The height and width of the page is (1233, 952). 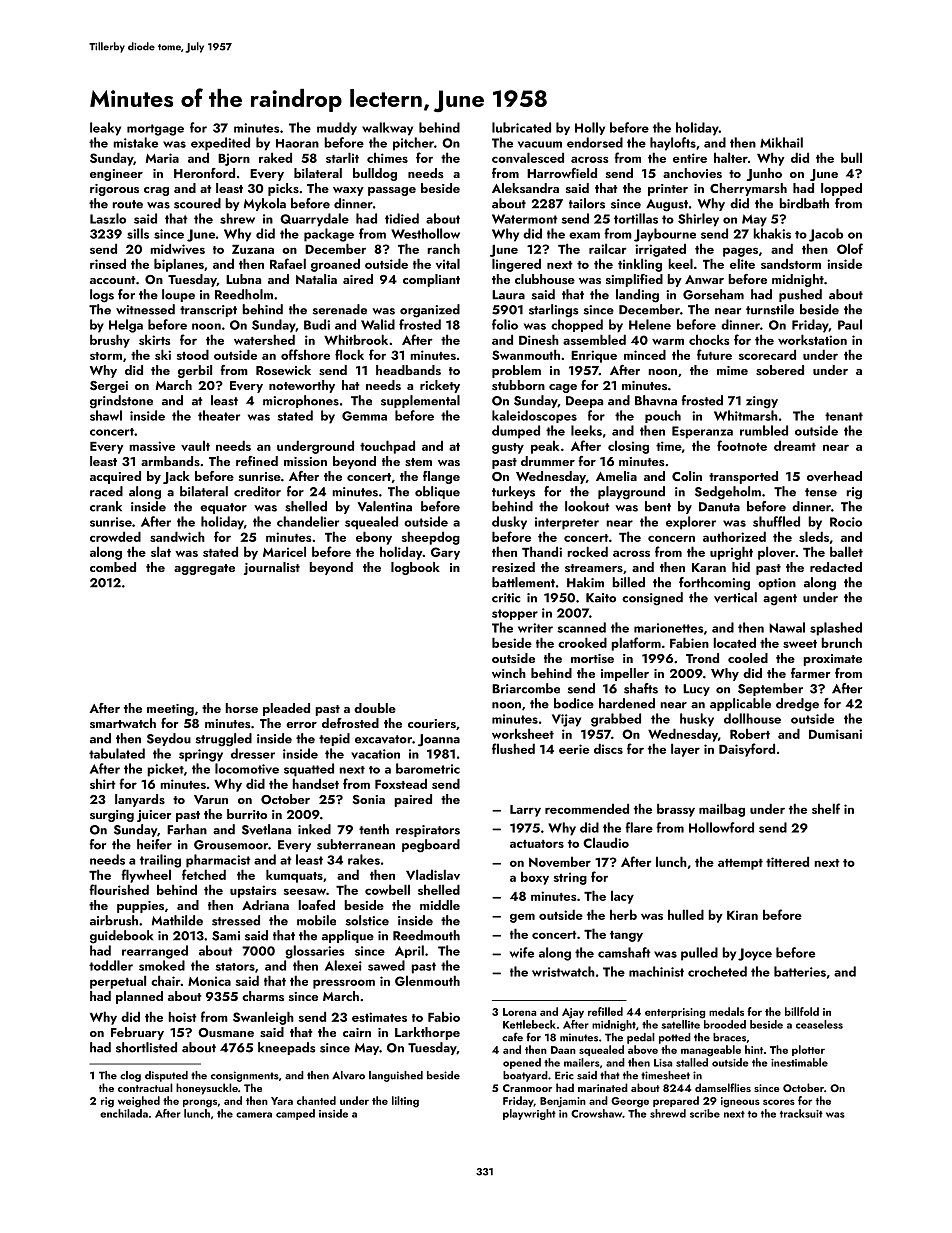 I want to click on zingy, so click(x=762, y=402).
